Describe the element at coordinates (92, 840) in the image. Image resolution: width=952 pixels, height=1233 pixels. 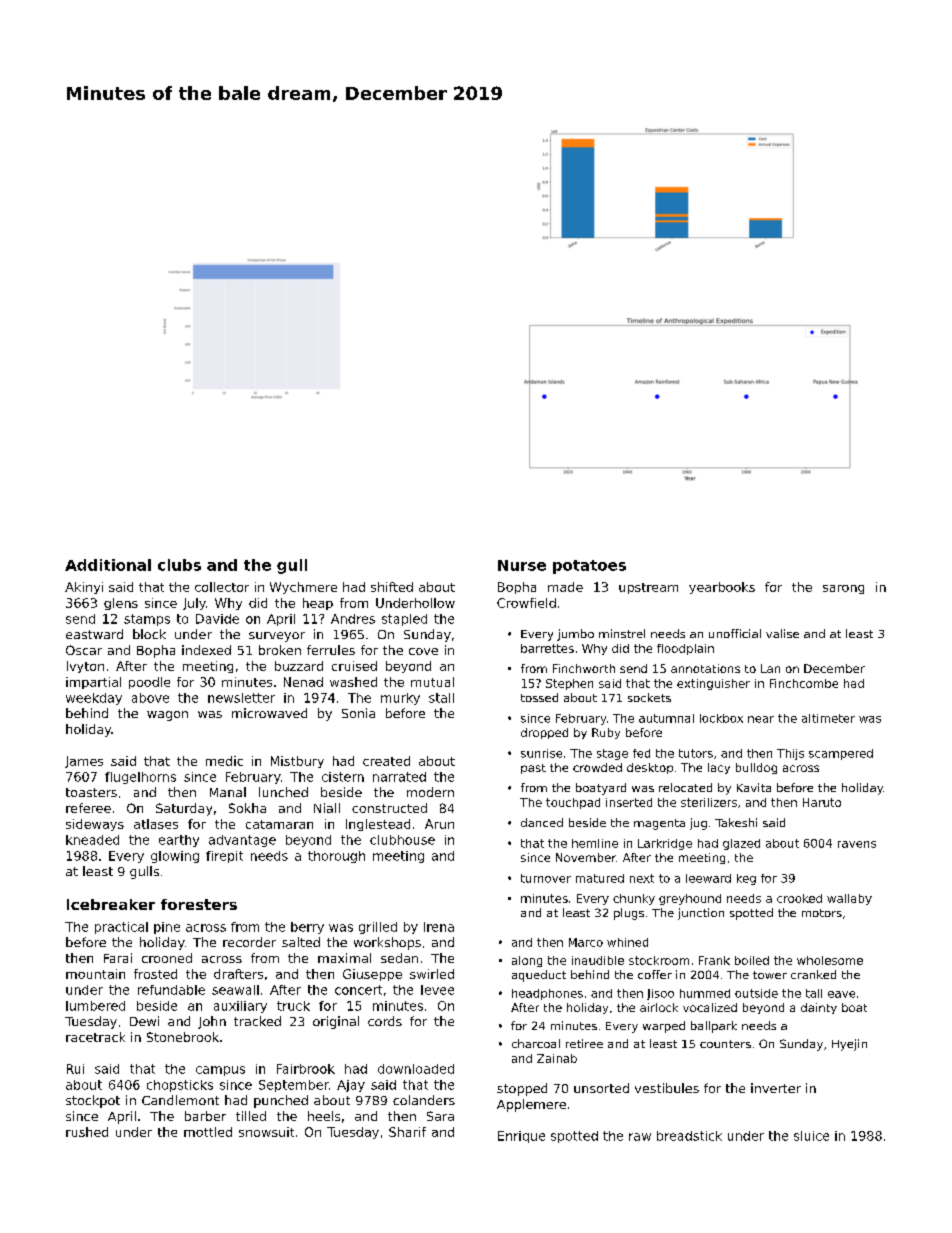
I see `kneaded` at that location.
